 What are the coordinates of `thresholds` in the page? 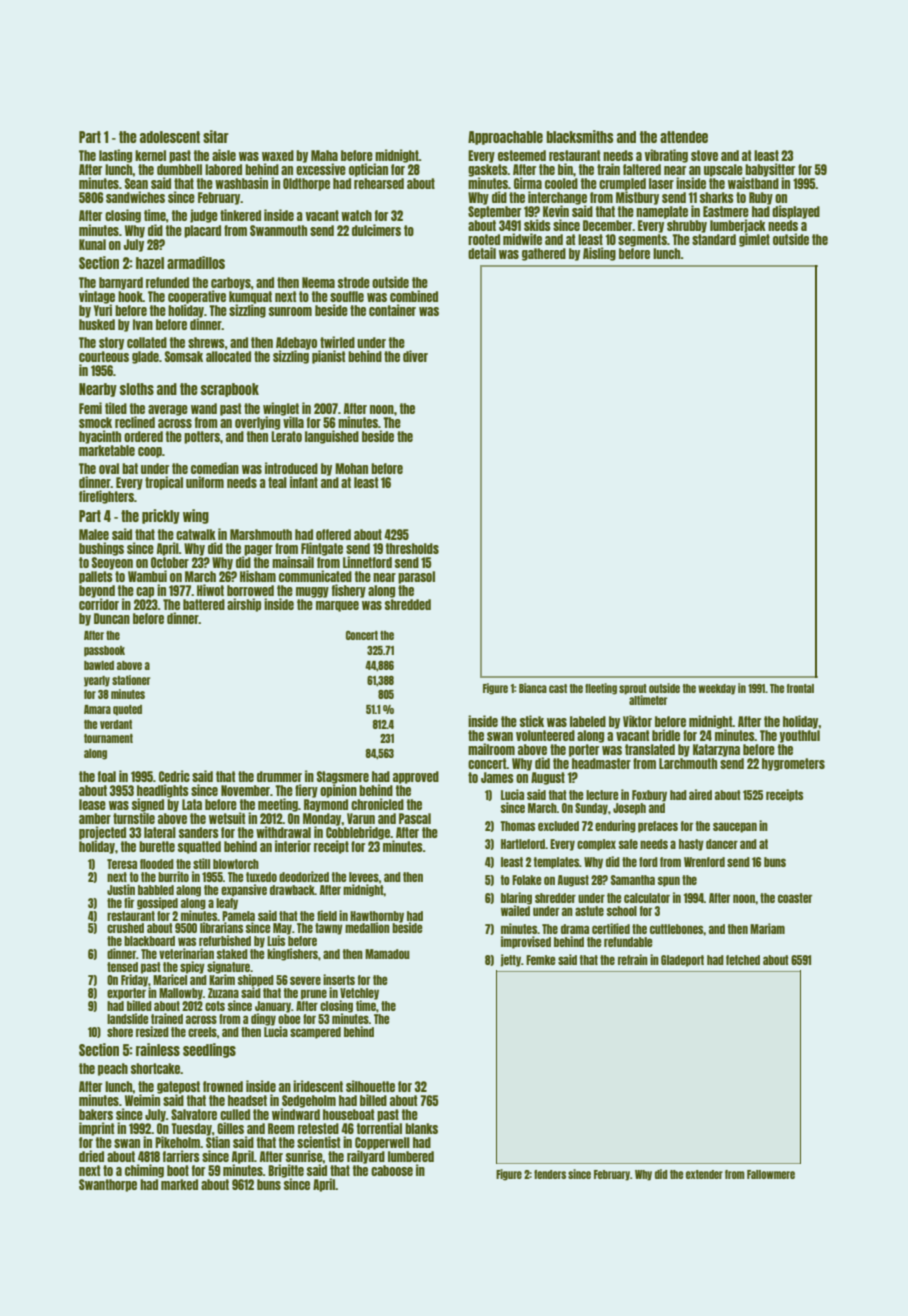 It's located at (412, 548).
